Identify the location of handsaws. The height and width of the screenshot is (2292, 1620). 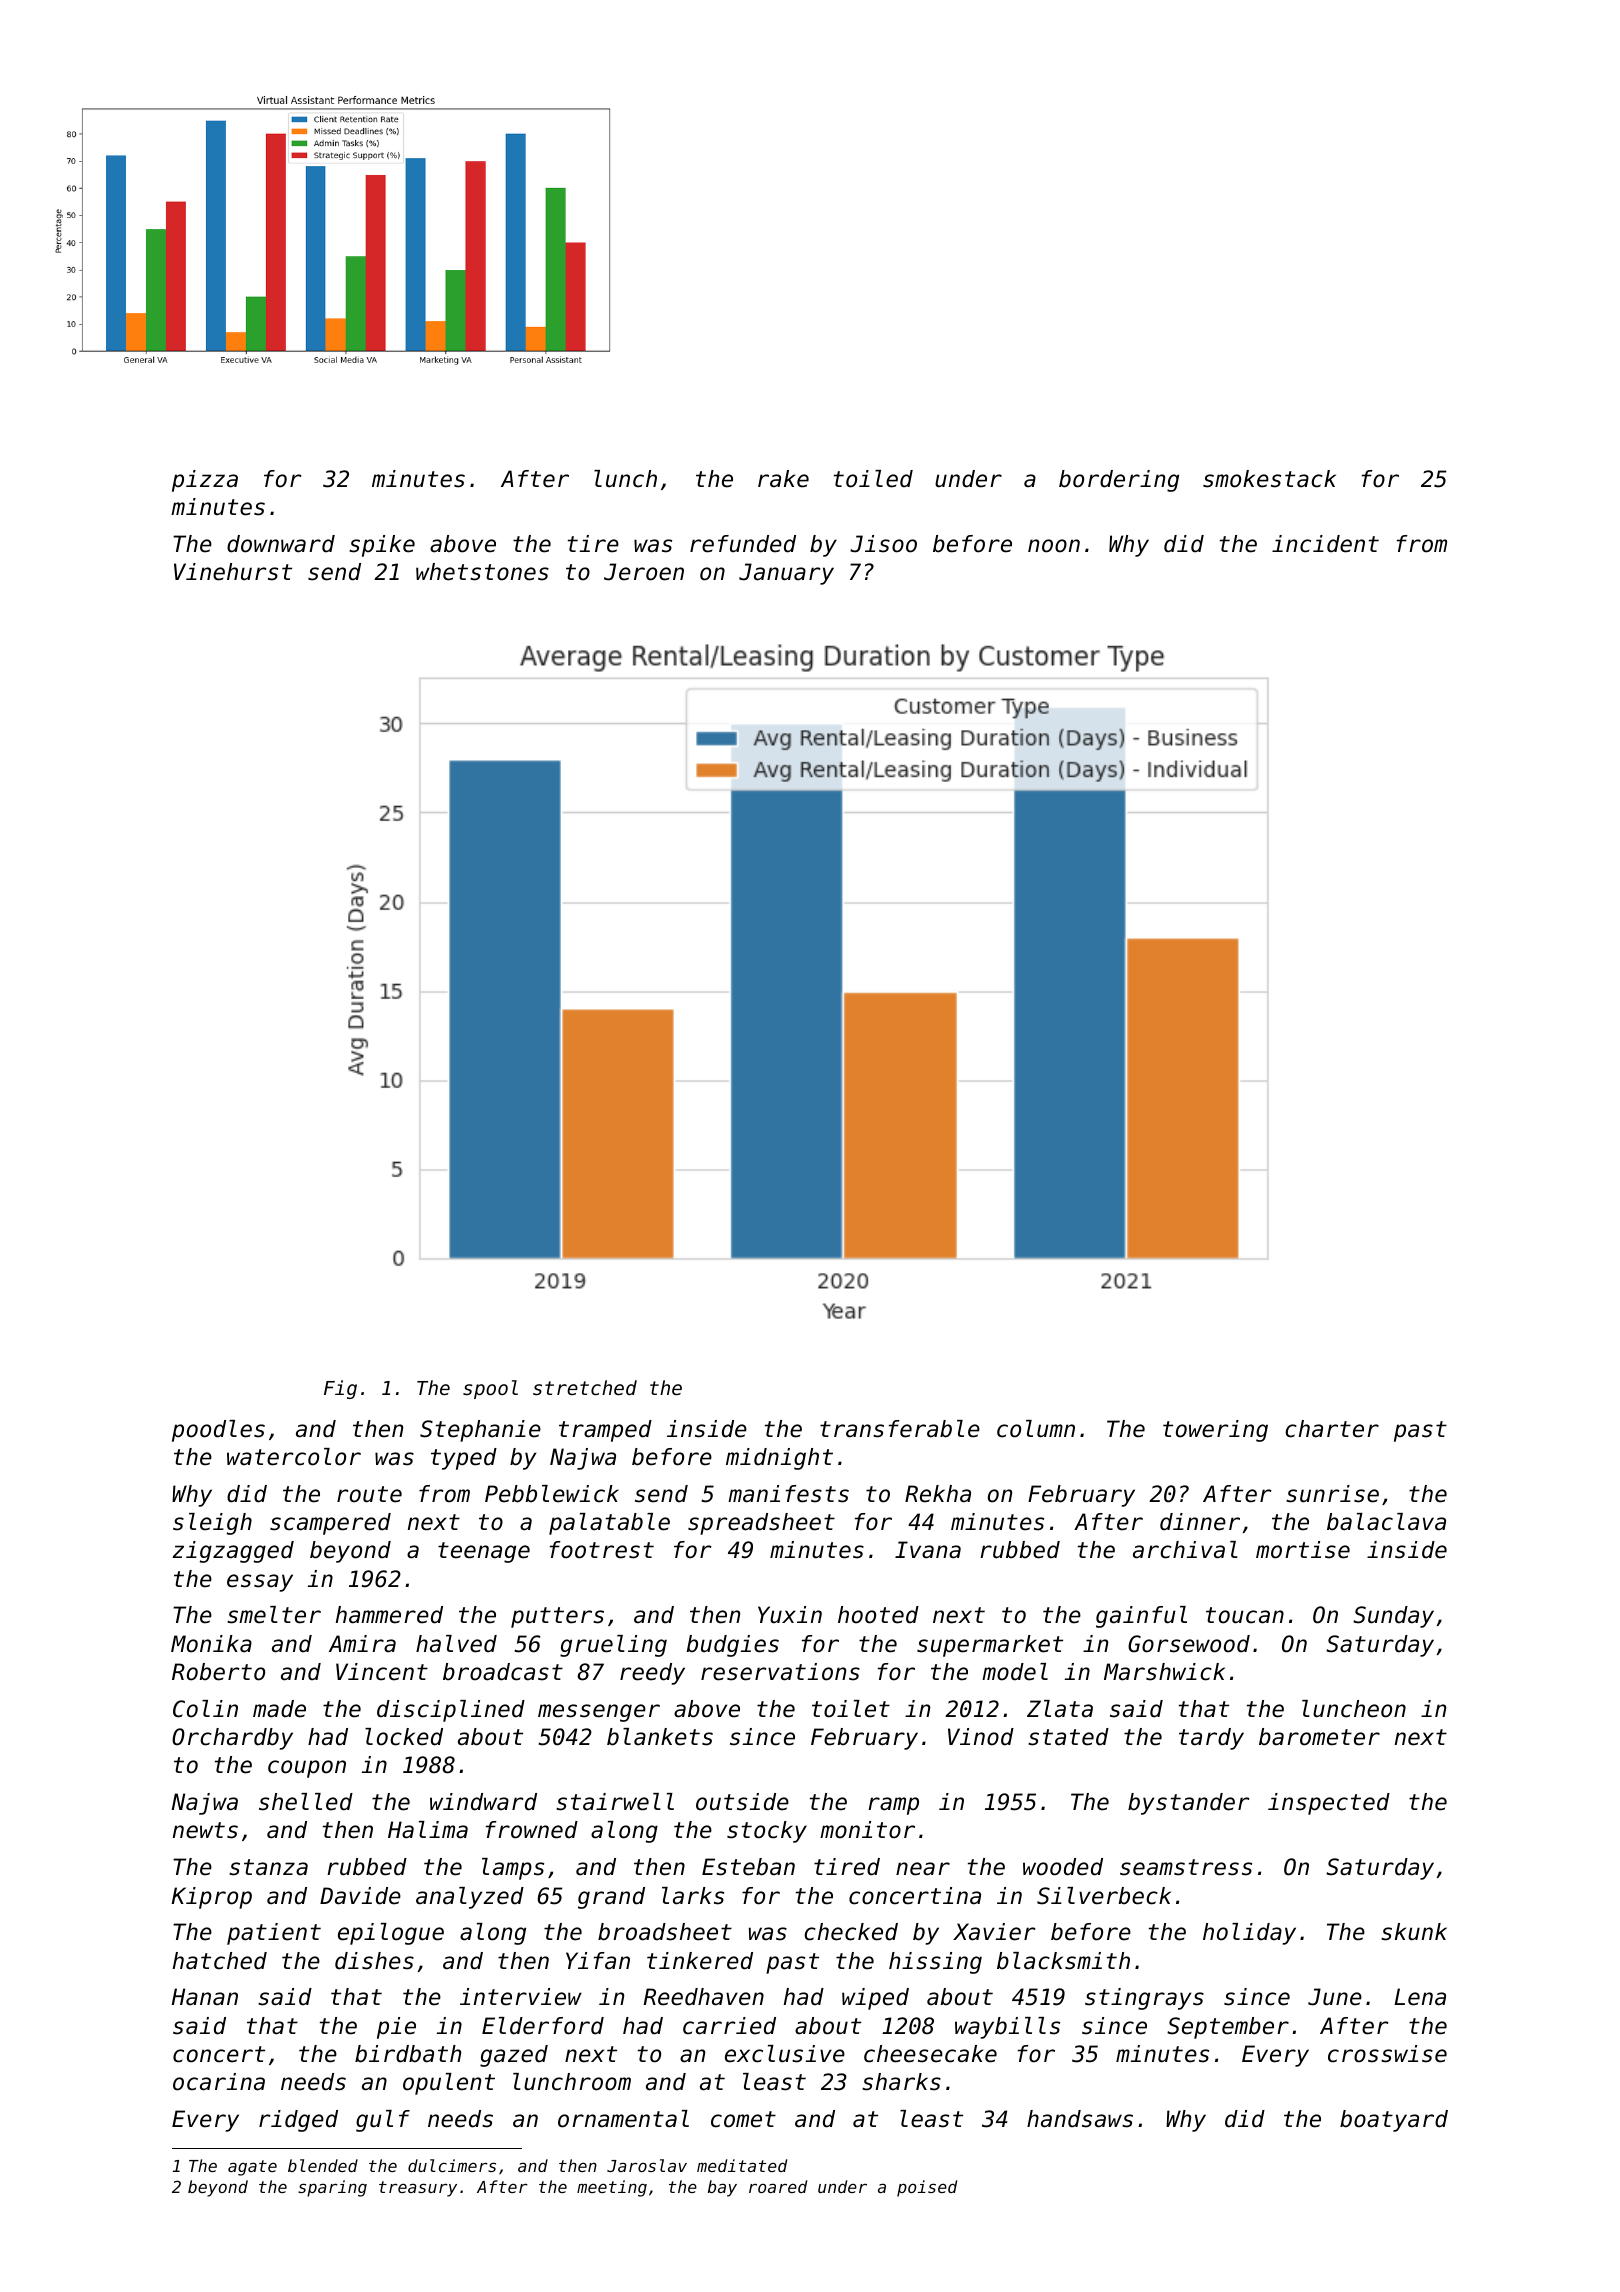
(1080, 2119).
